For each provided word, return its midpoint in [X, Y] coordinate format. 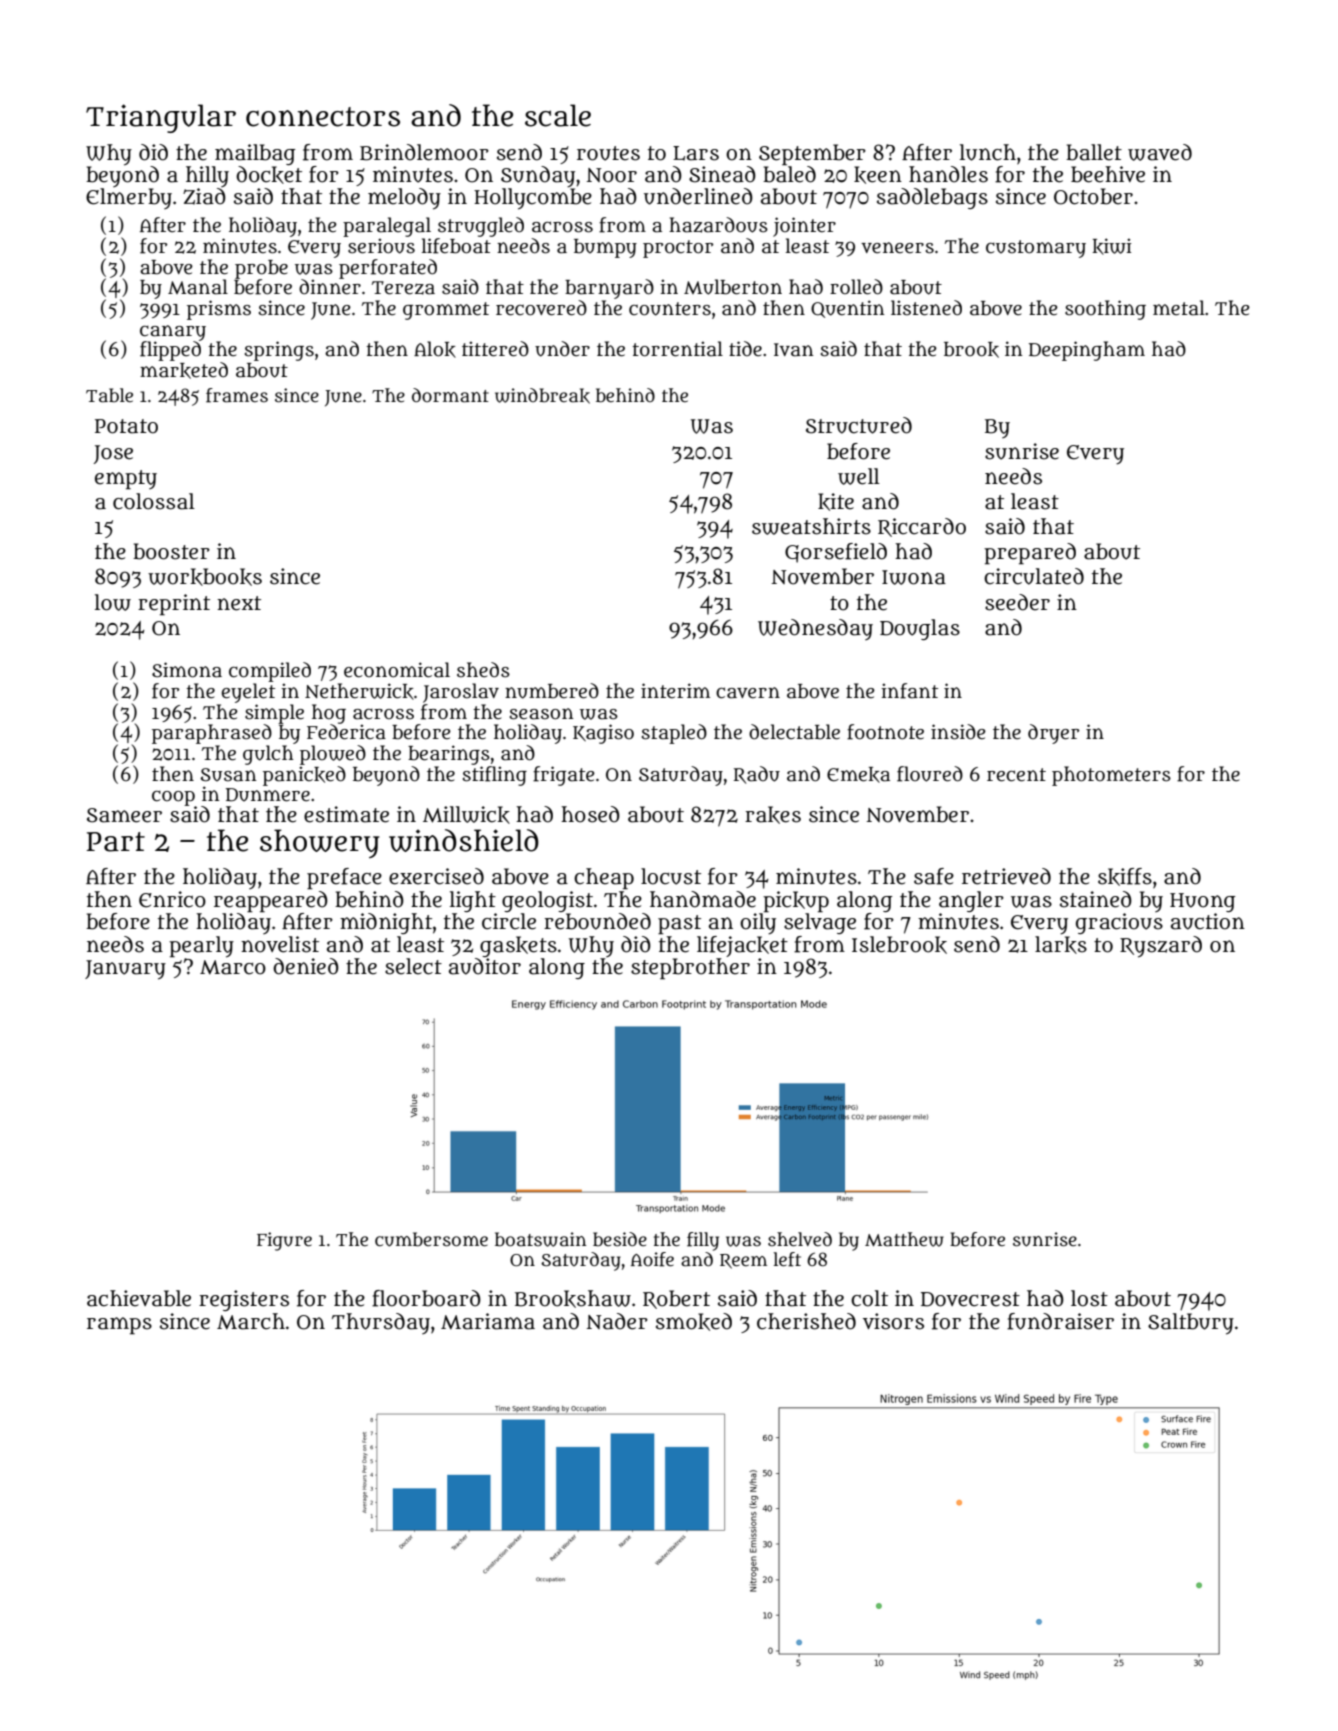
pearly [201, 947]
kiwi [1112, 246]
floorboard [426, 1298]
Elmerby [129, 198]
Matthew [904, 1239]
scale [558, 115]
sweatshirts [811, 526]
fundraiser [1060, 1321]
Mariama [488, 1321]
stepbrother [690, 969]
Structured [859, 425]
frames [237, 395]
